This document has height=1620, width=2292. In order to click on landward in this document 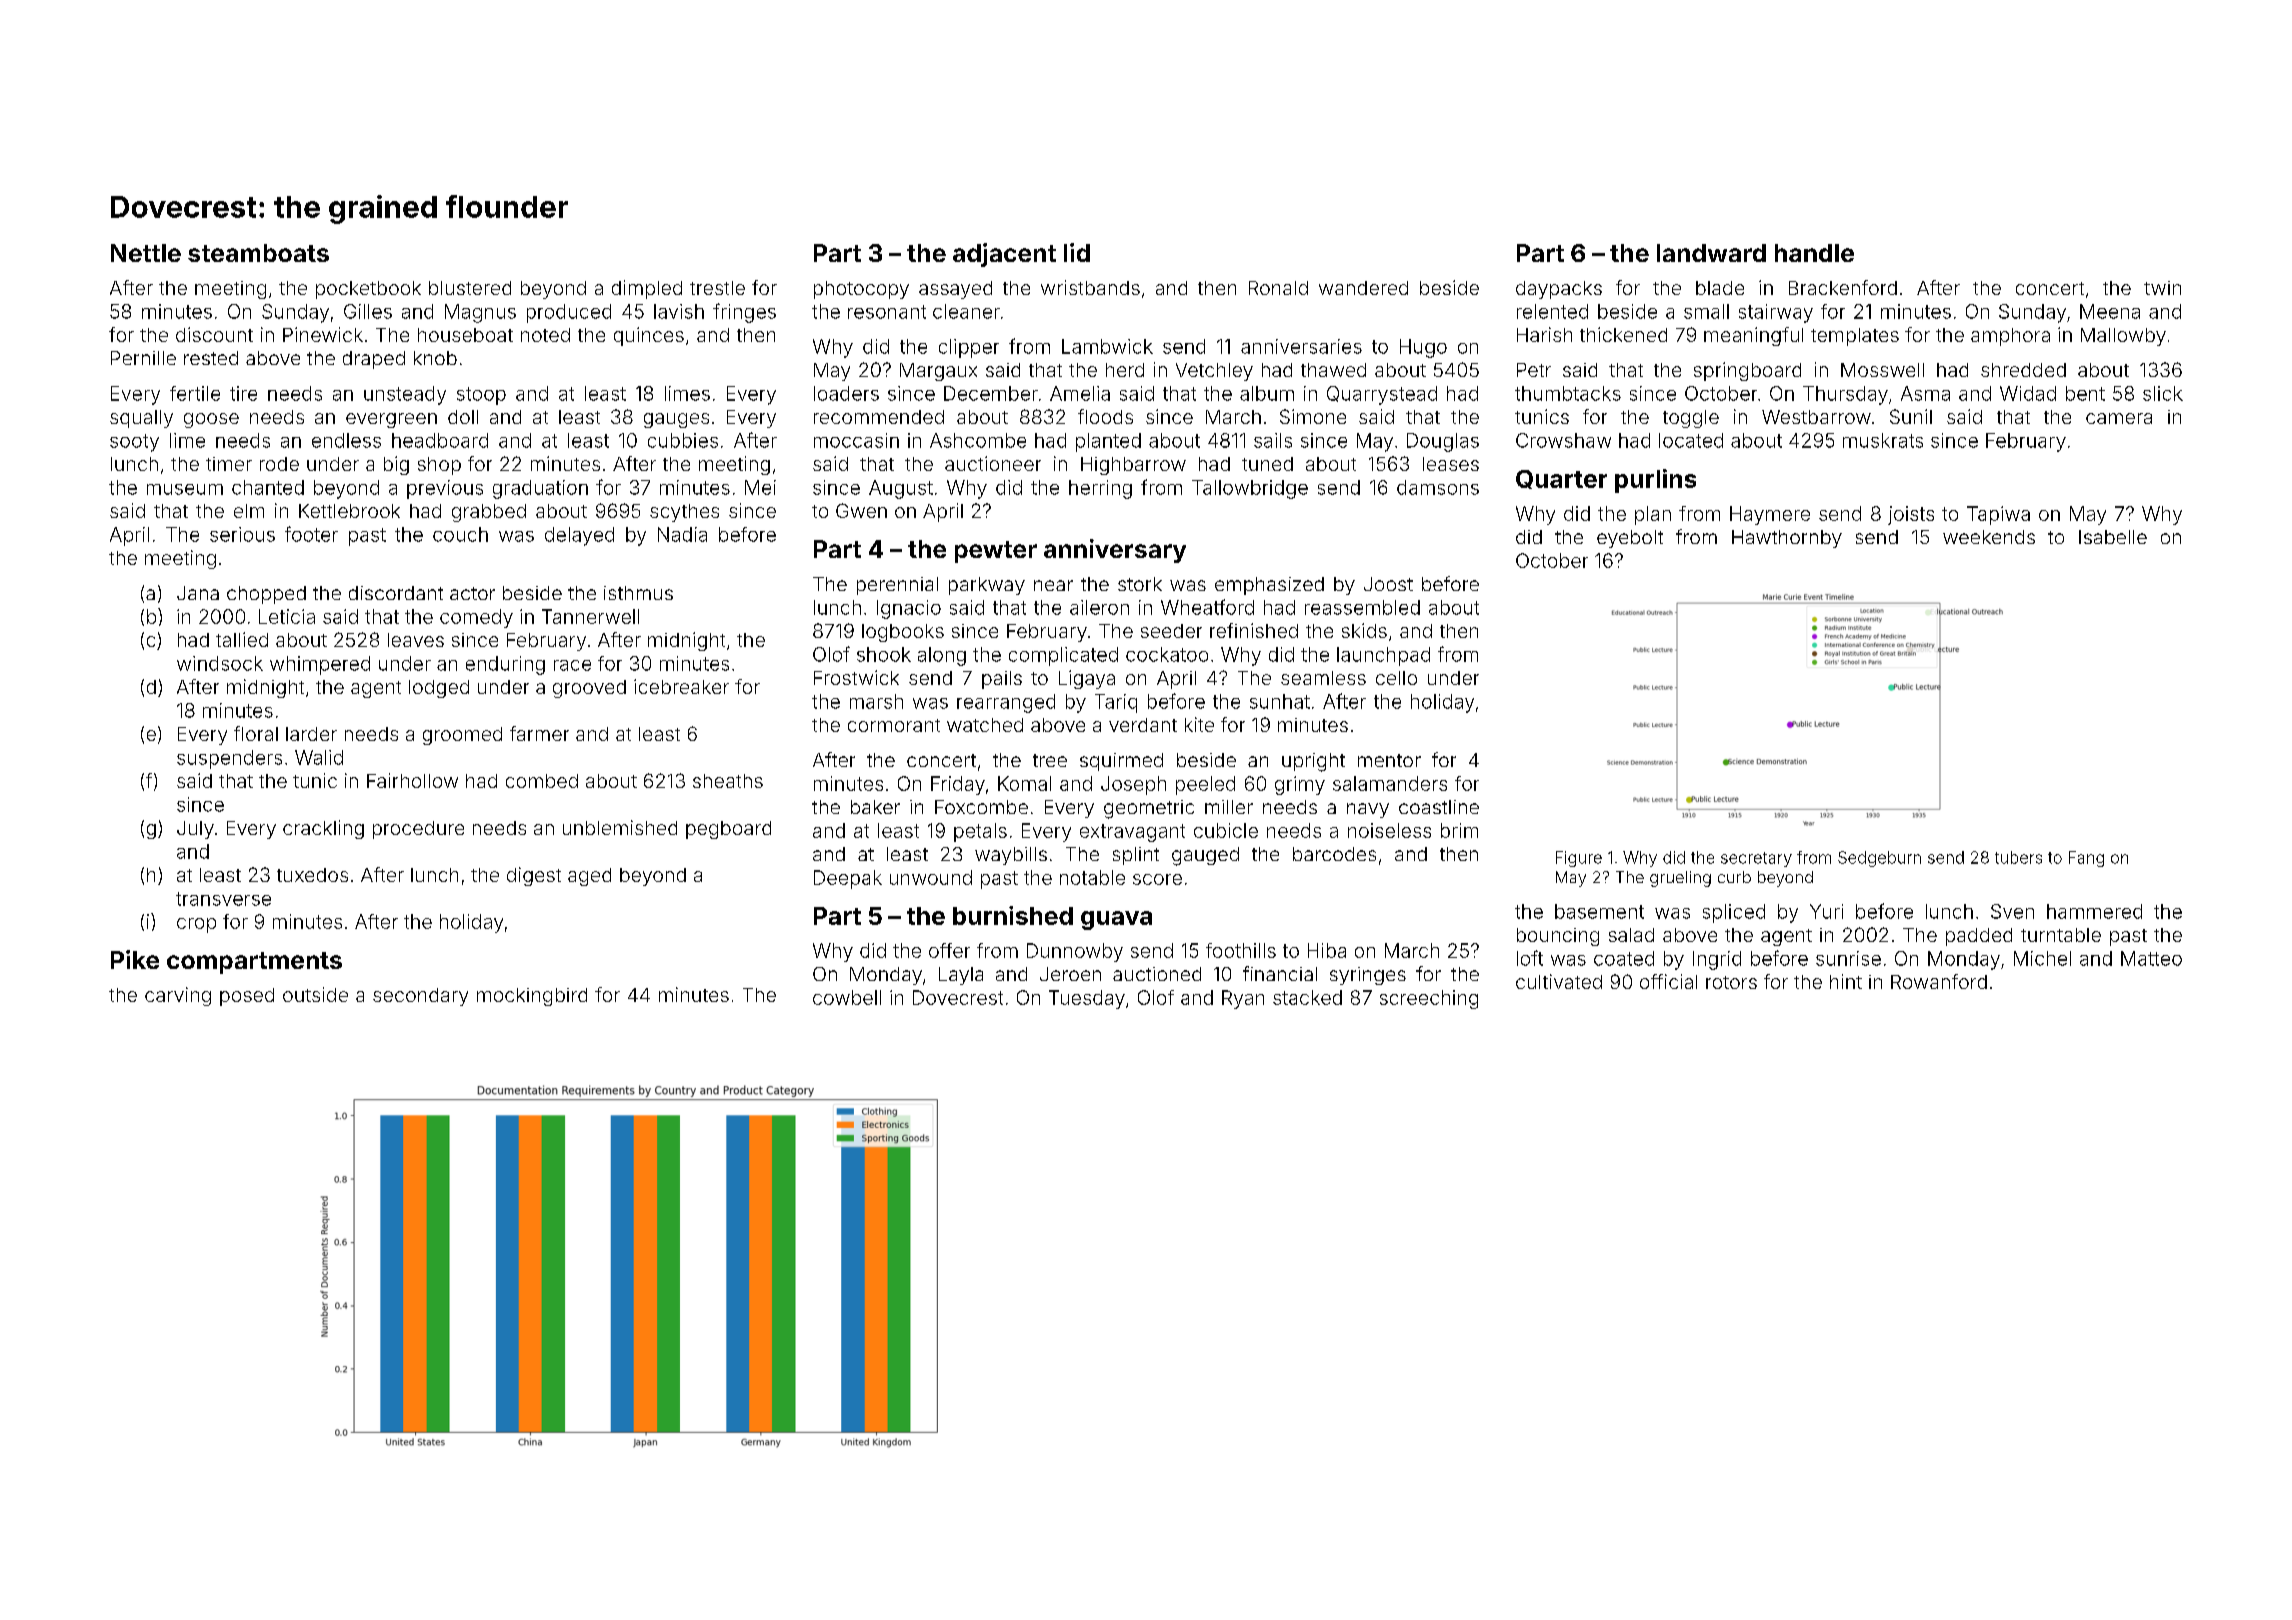, I will do `click(1711, 253)`.
